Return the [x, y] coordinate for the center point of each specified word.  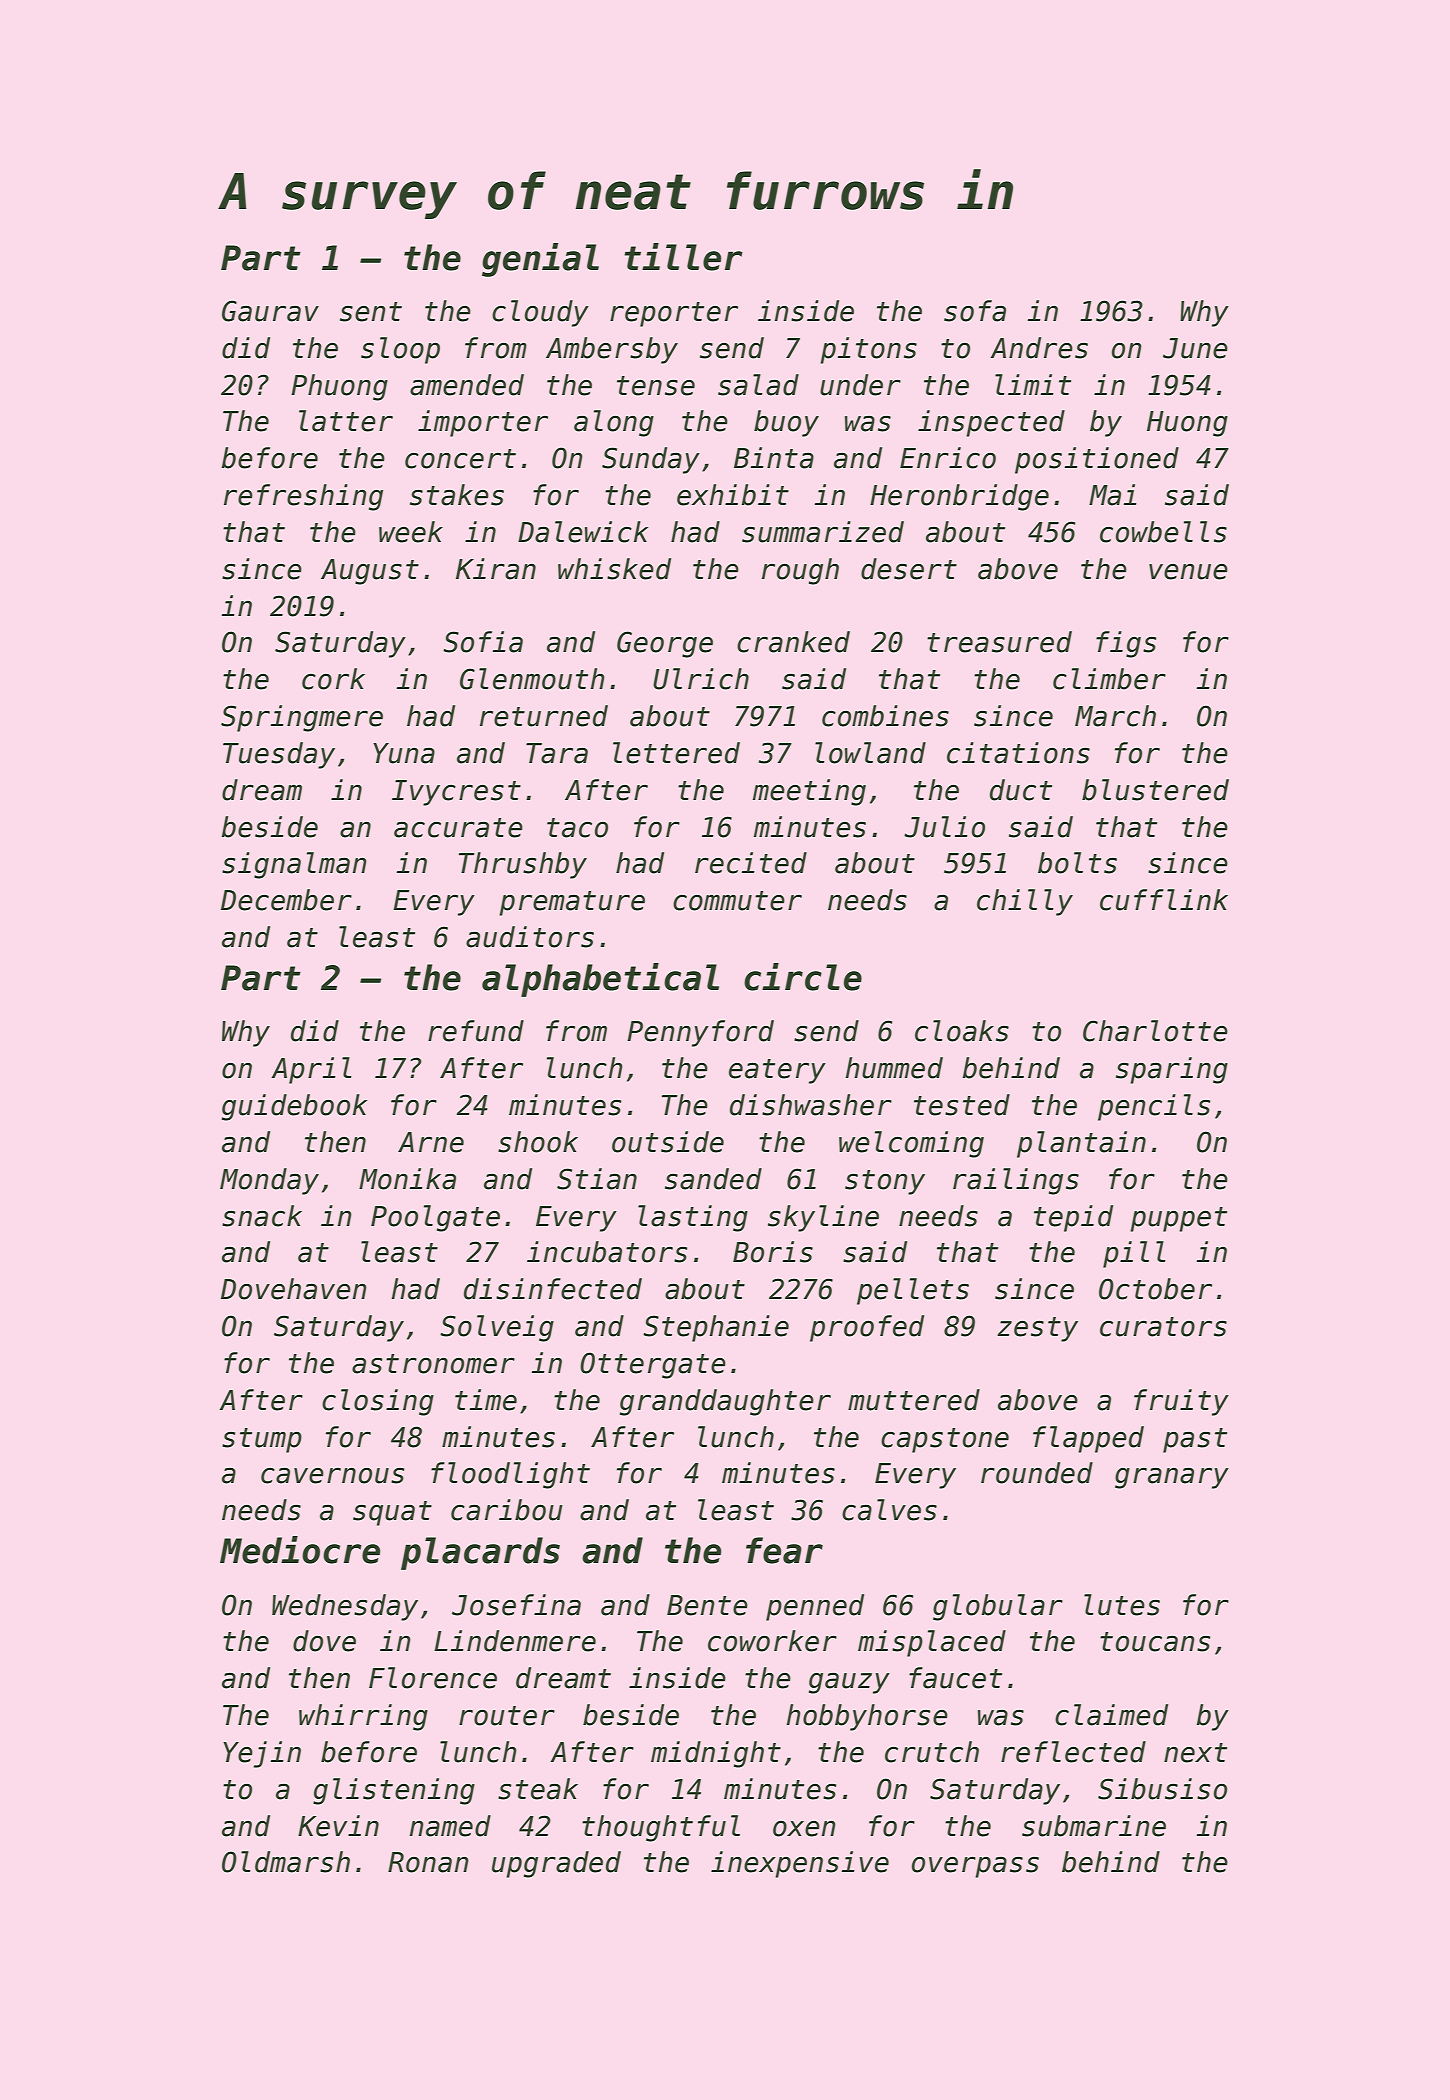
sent [371, 312]
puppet [1178, 1219]
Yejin [262, 1754]
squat [392, 1513]
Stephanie [716, 1328]
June [1195, 348]
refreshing [303, 497]
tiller [683, 257]
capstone [945, 1440]
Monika [407, 1179]
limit [1033, 384]
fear [784, 1550]
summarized [823, 532]
